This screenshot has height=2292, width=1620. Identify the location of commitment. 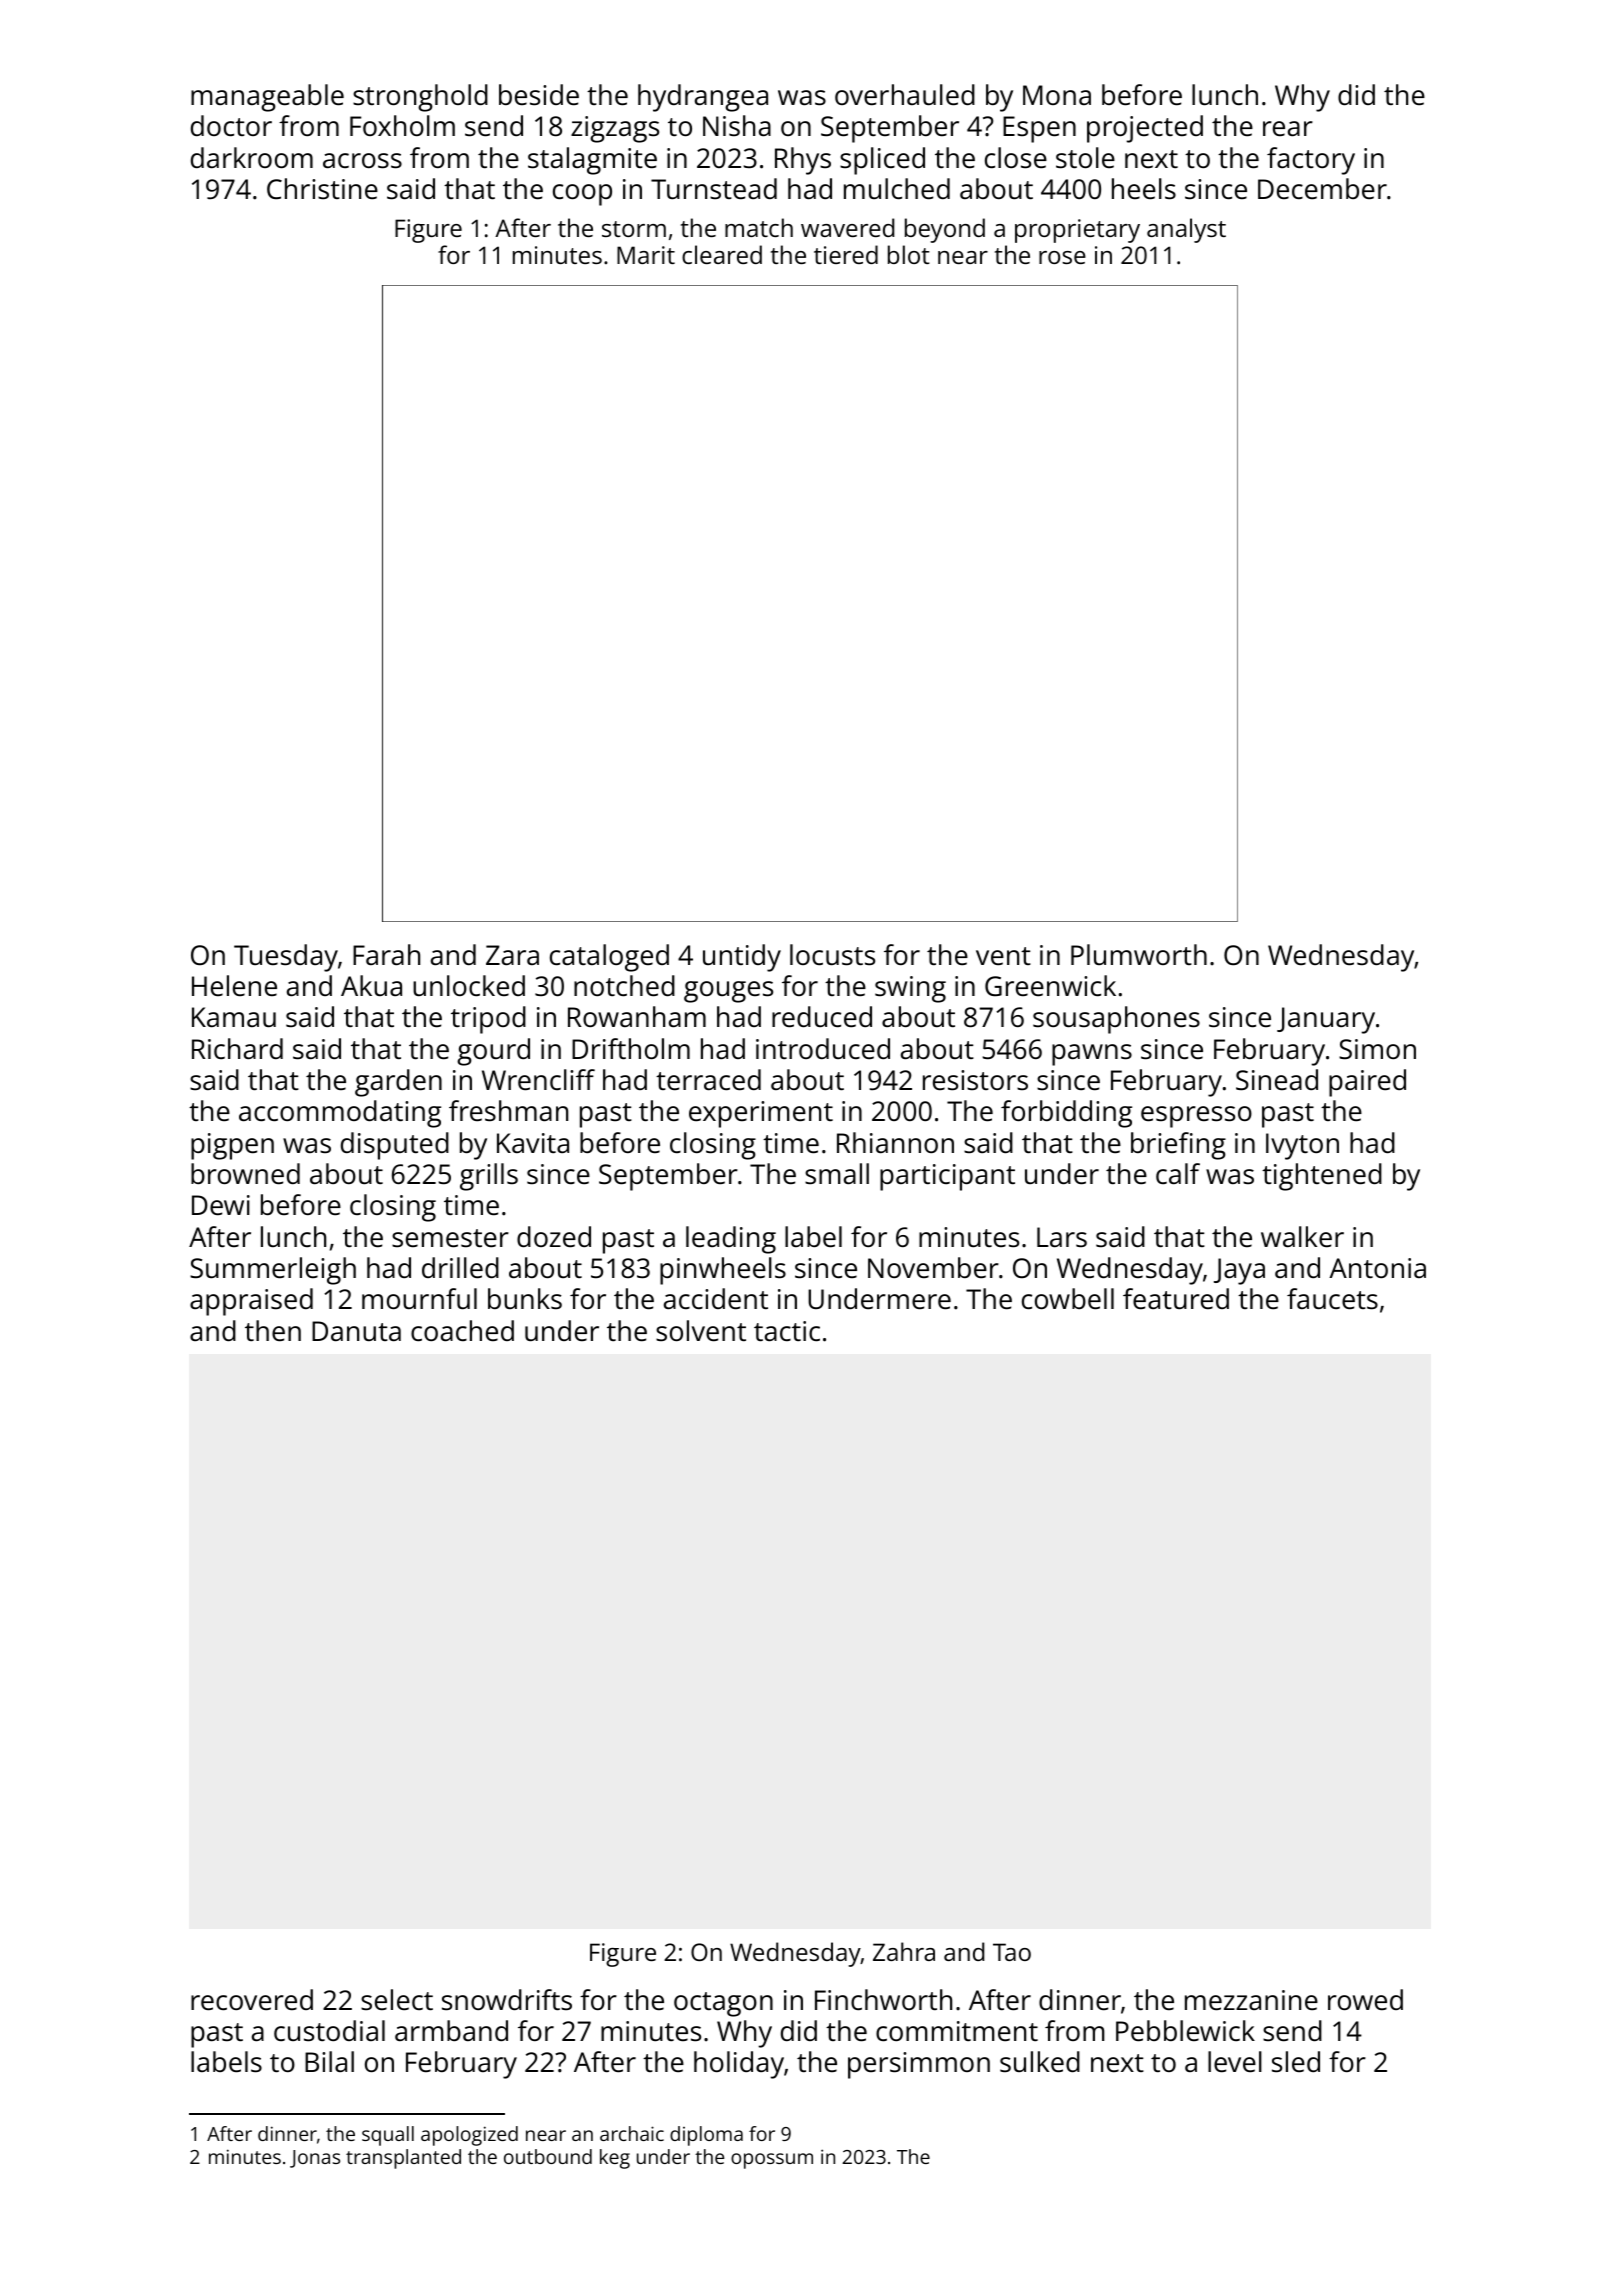
(957, 2031).
